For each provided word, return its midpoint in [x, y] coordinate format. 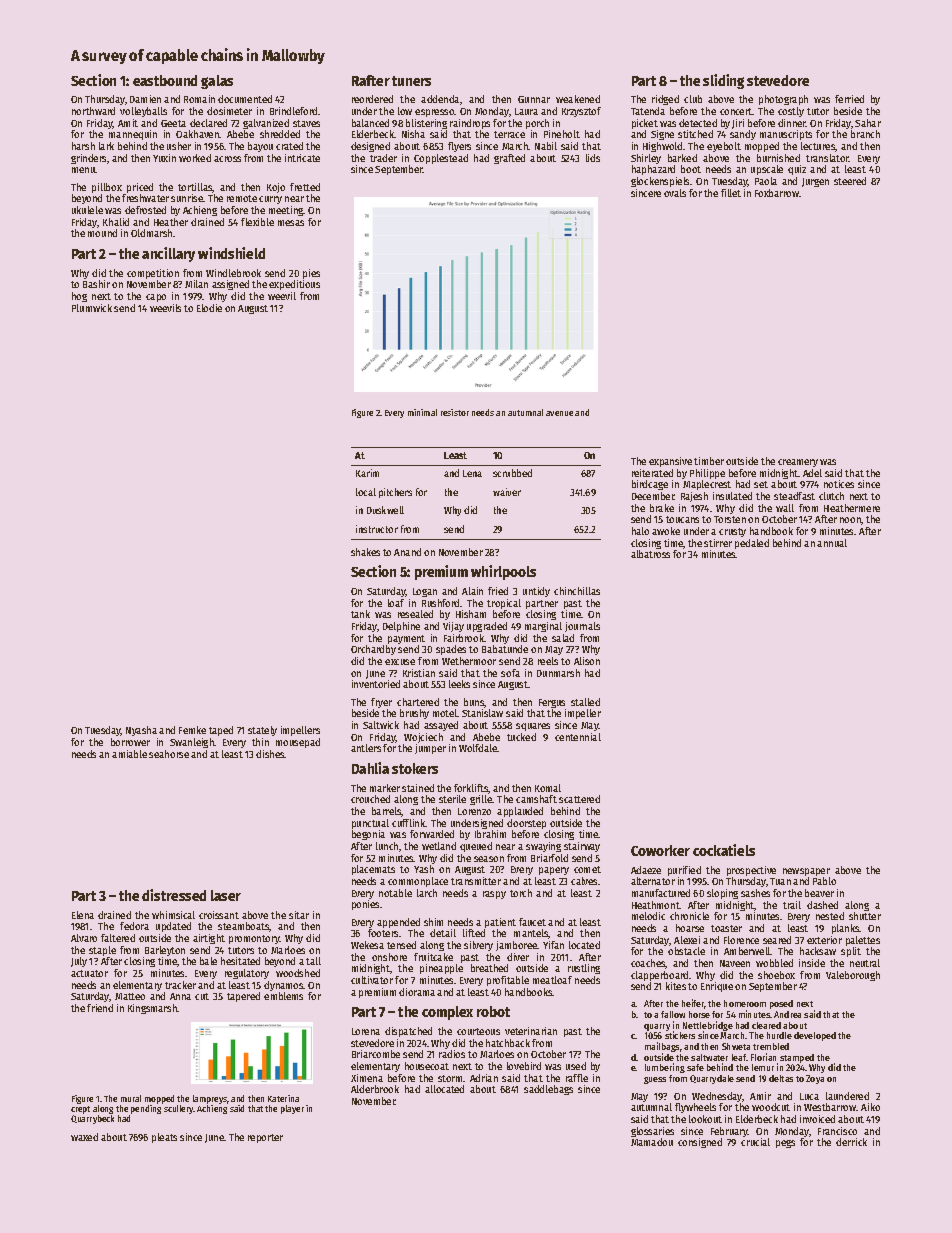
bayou [260, 147]
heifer [693, 1004]
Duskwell [385, 510]
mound [102, 233]
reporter [265, 1138]
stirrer [718, 543]
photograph [783, 100]
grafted [509, 159]
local [366, 492]
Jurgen [815, 182]
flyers [459, 147]
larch [427, 893]
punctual [370, 824]
